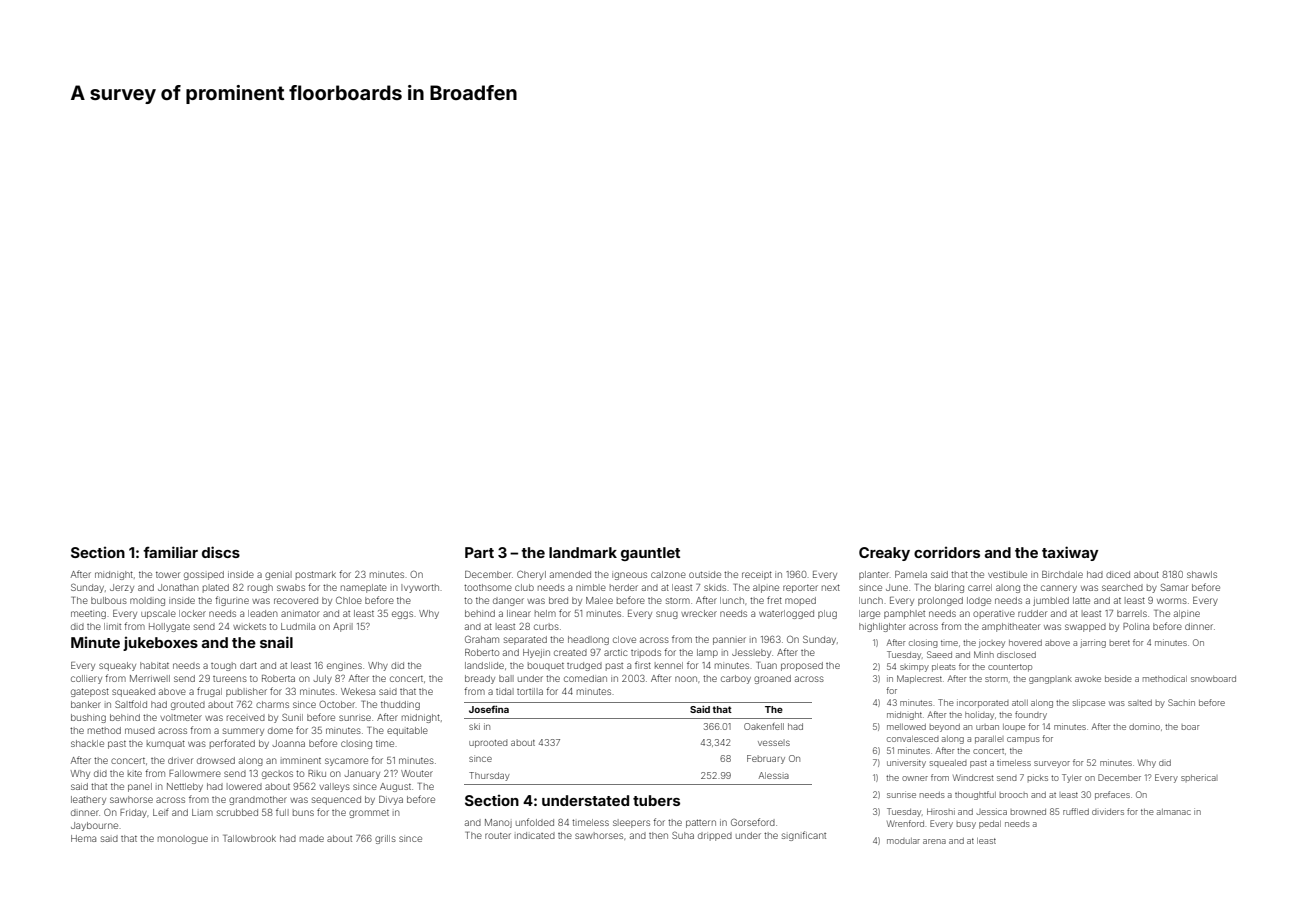  I want to click on arena, so click(934, 841).
